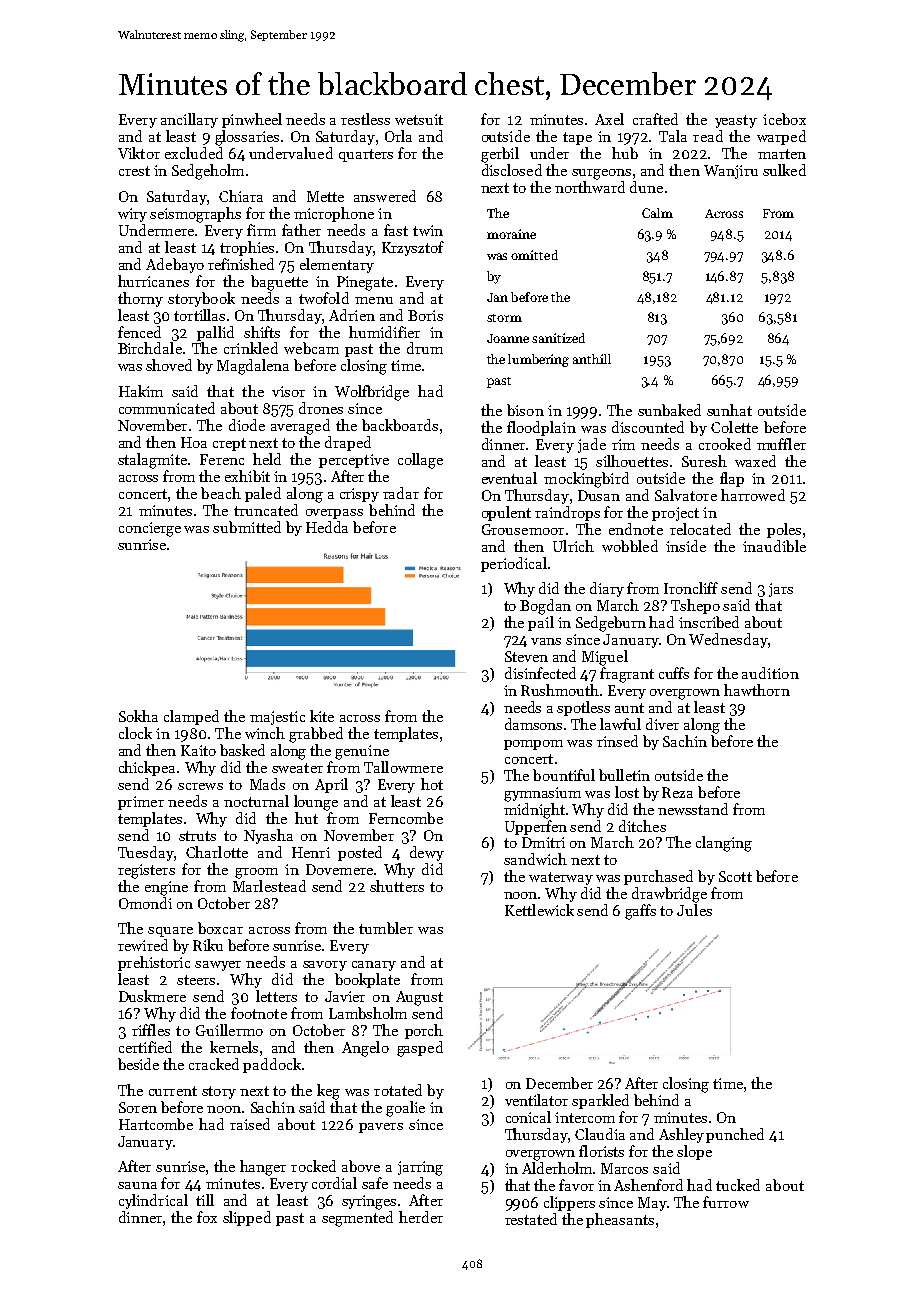 Image resolution: width=924 pixels, height=1308 pixels. What do you see at coordinates (677, 792) in the screenshot?
I see `Reza` at bounding box center [677, 792].
